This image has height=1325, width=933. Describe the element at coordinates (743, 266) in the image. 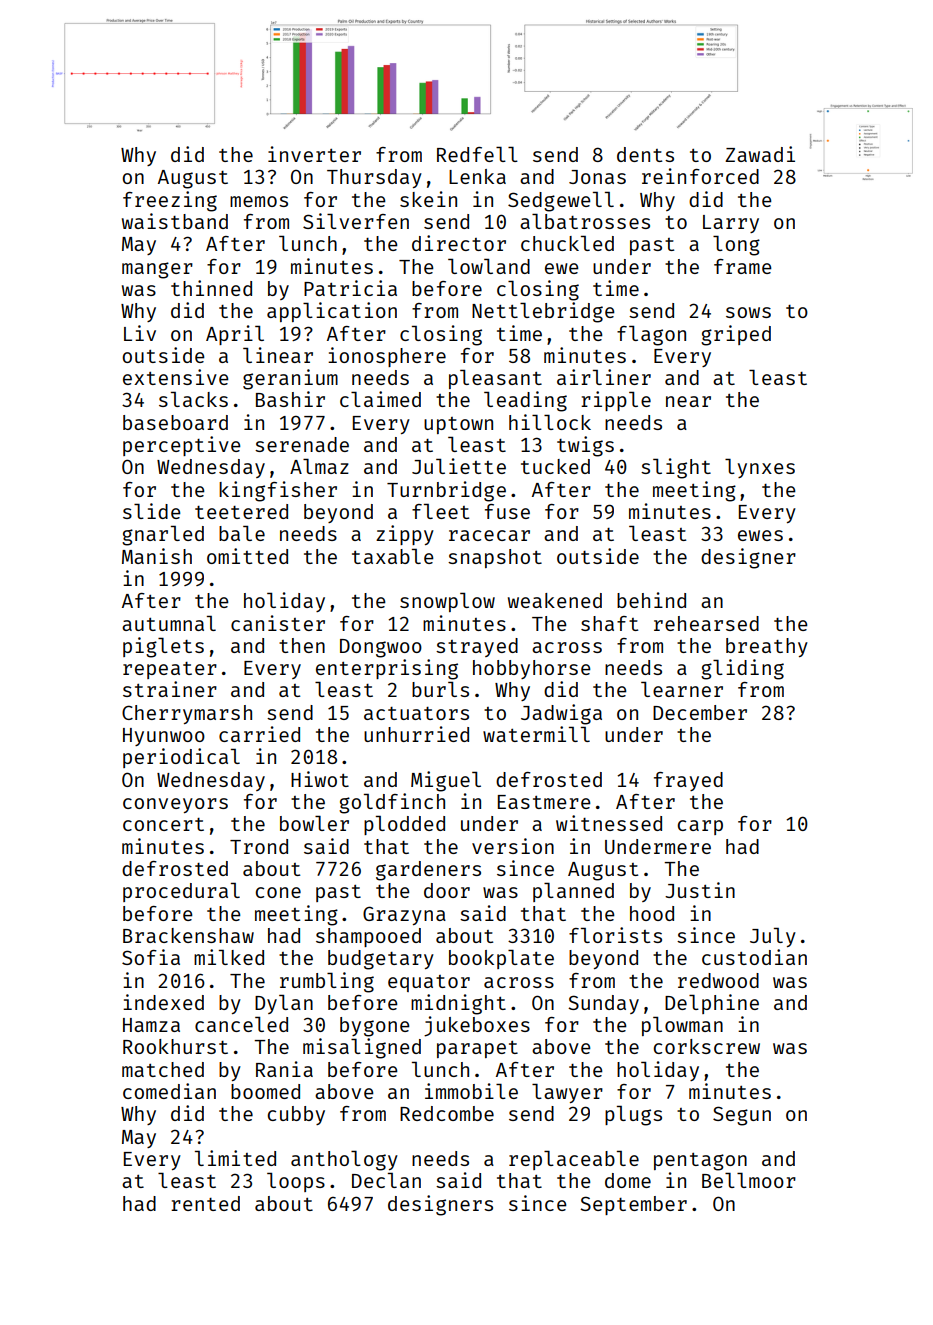

I see `frame` at that location.
